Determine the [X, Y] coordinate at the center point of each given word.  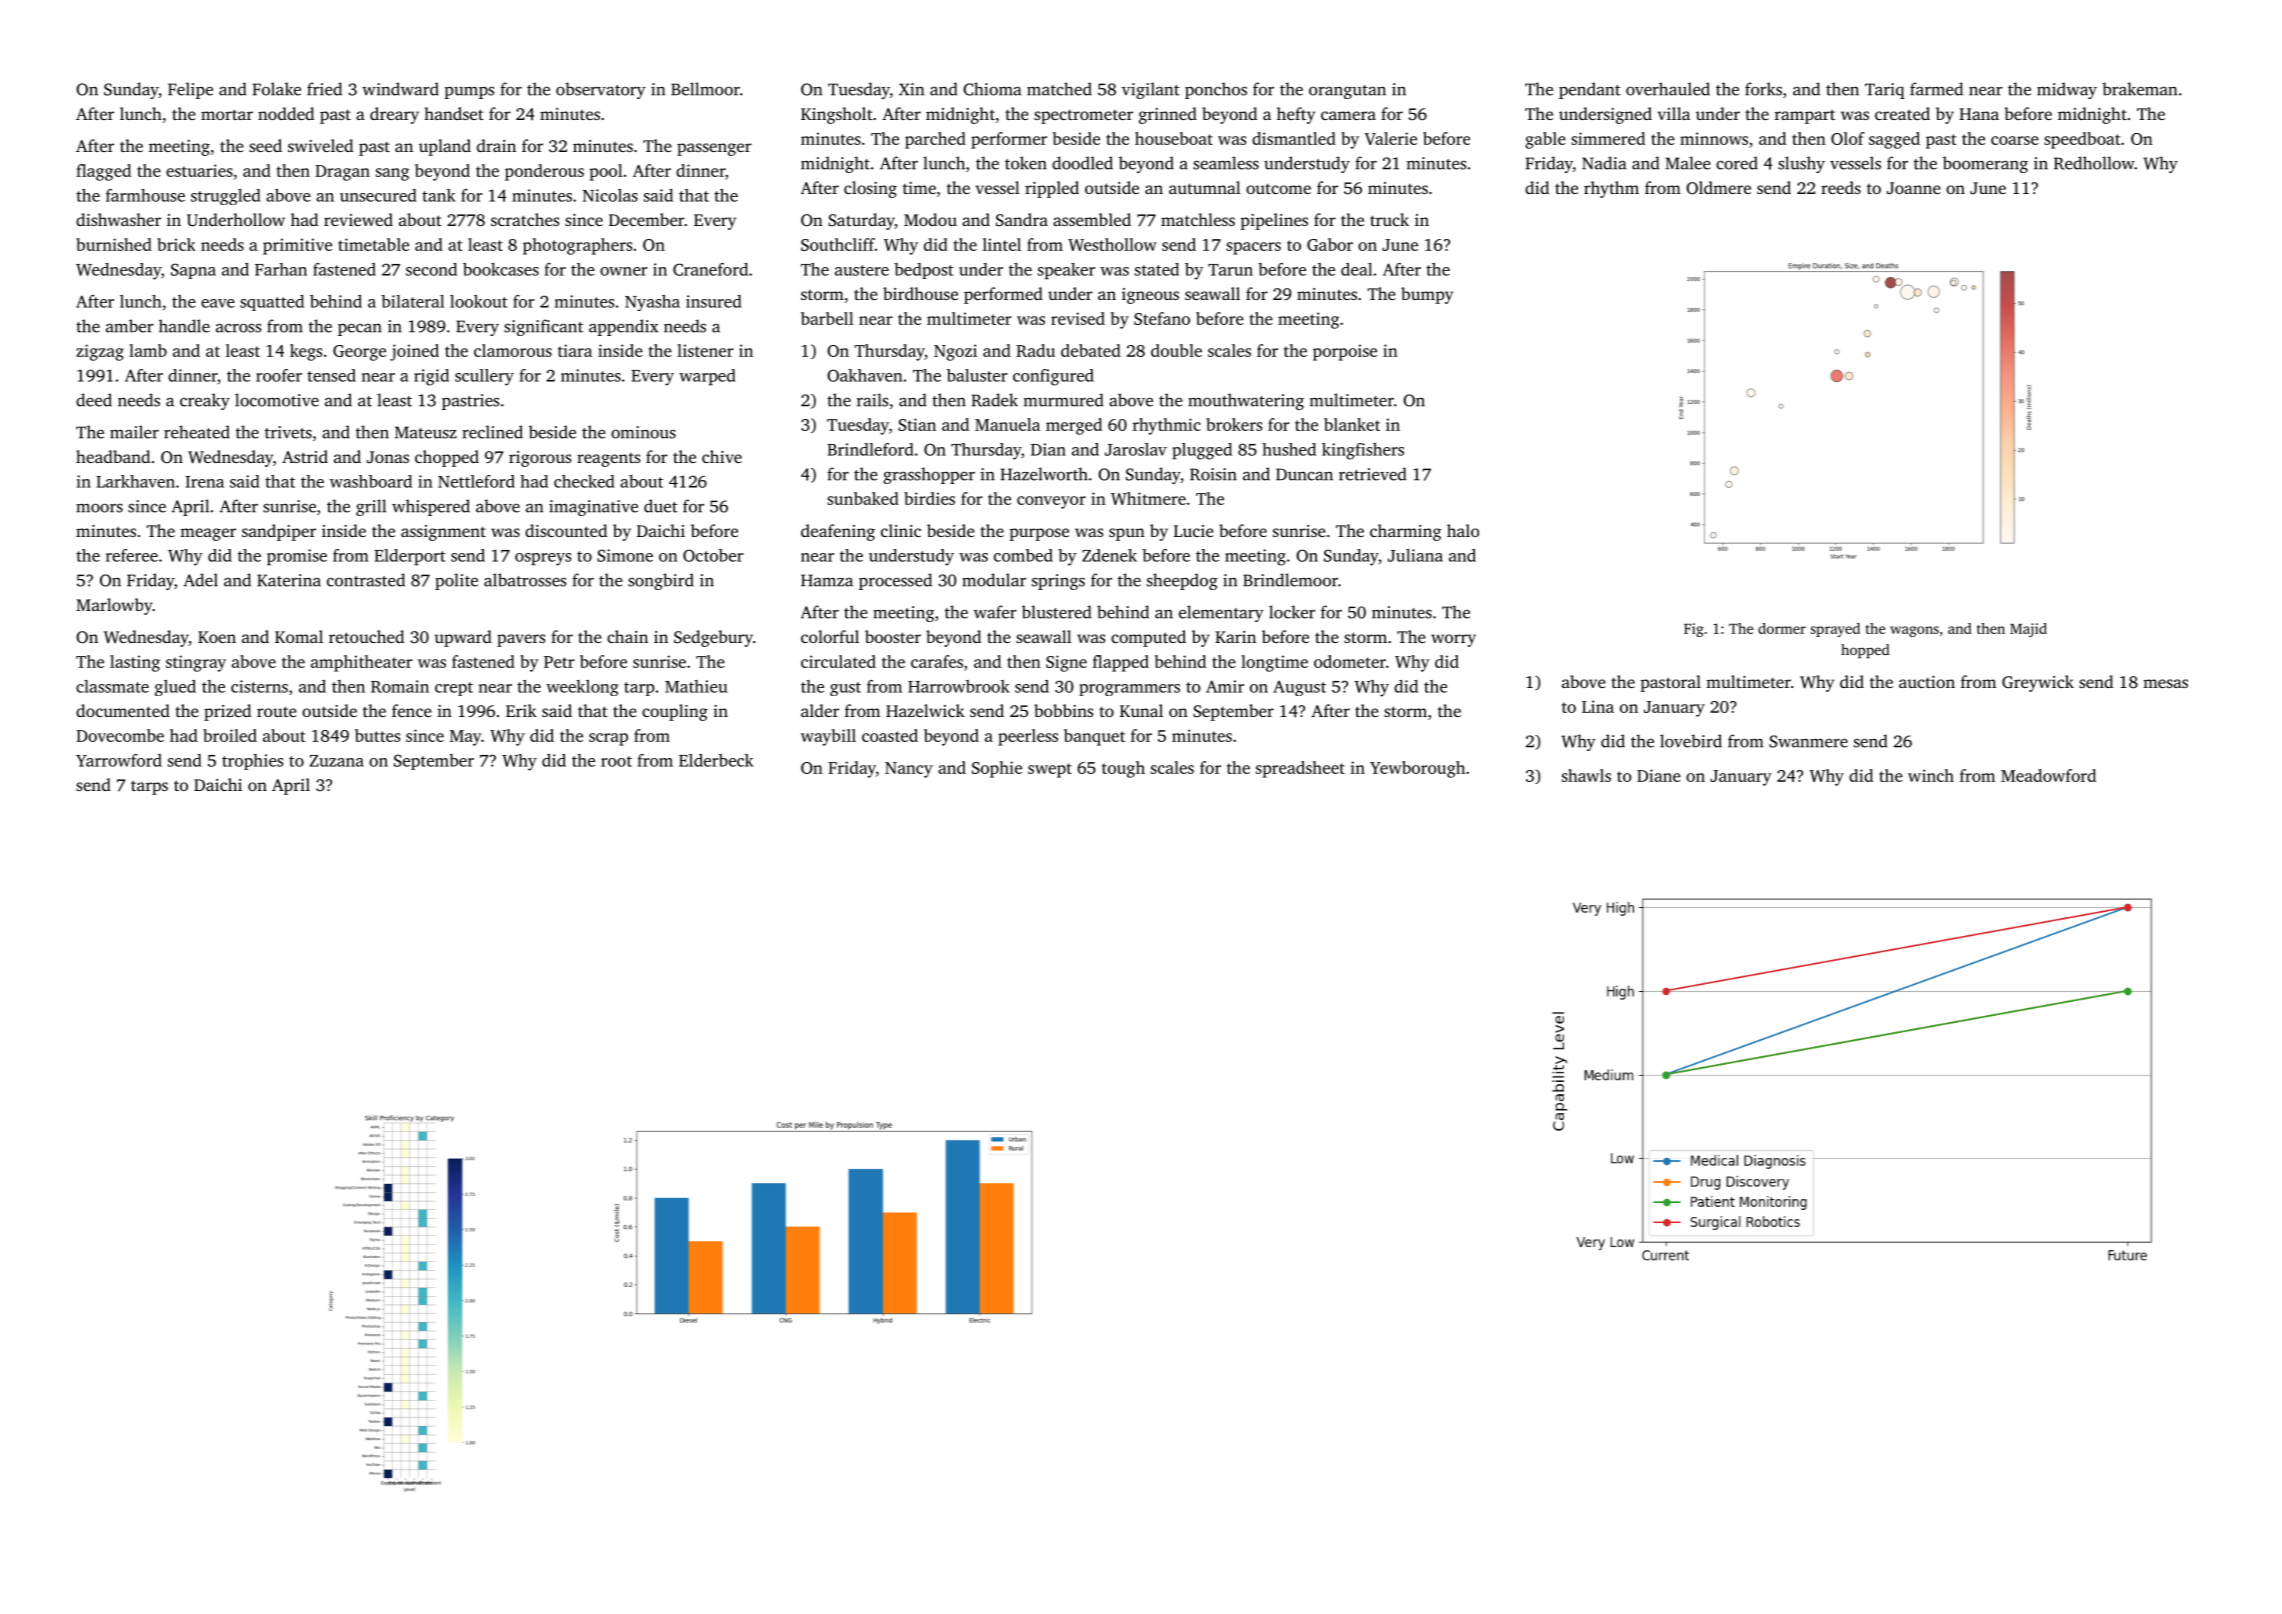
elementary [1221, 613]
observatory [601, 90]
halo [1463, 530]
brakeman [2139, 89]
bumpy [1427, 295]
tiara [575, 350]
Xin [911, 89]
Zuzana [337, 761]
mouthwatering [1246, 401]
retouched [366, 636]
